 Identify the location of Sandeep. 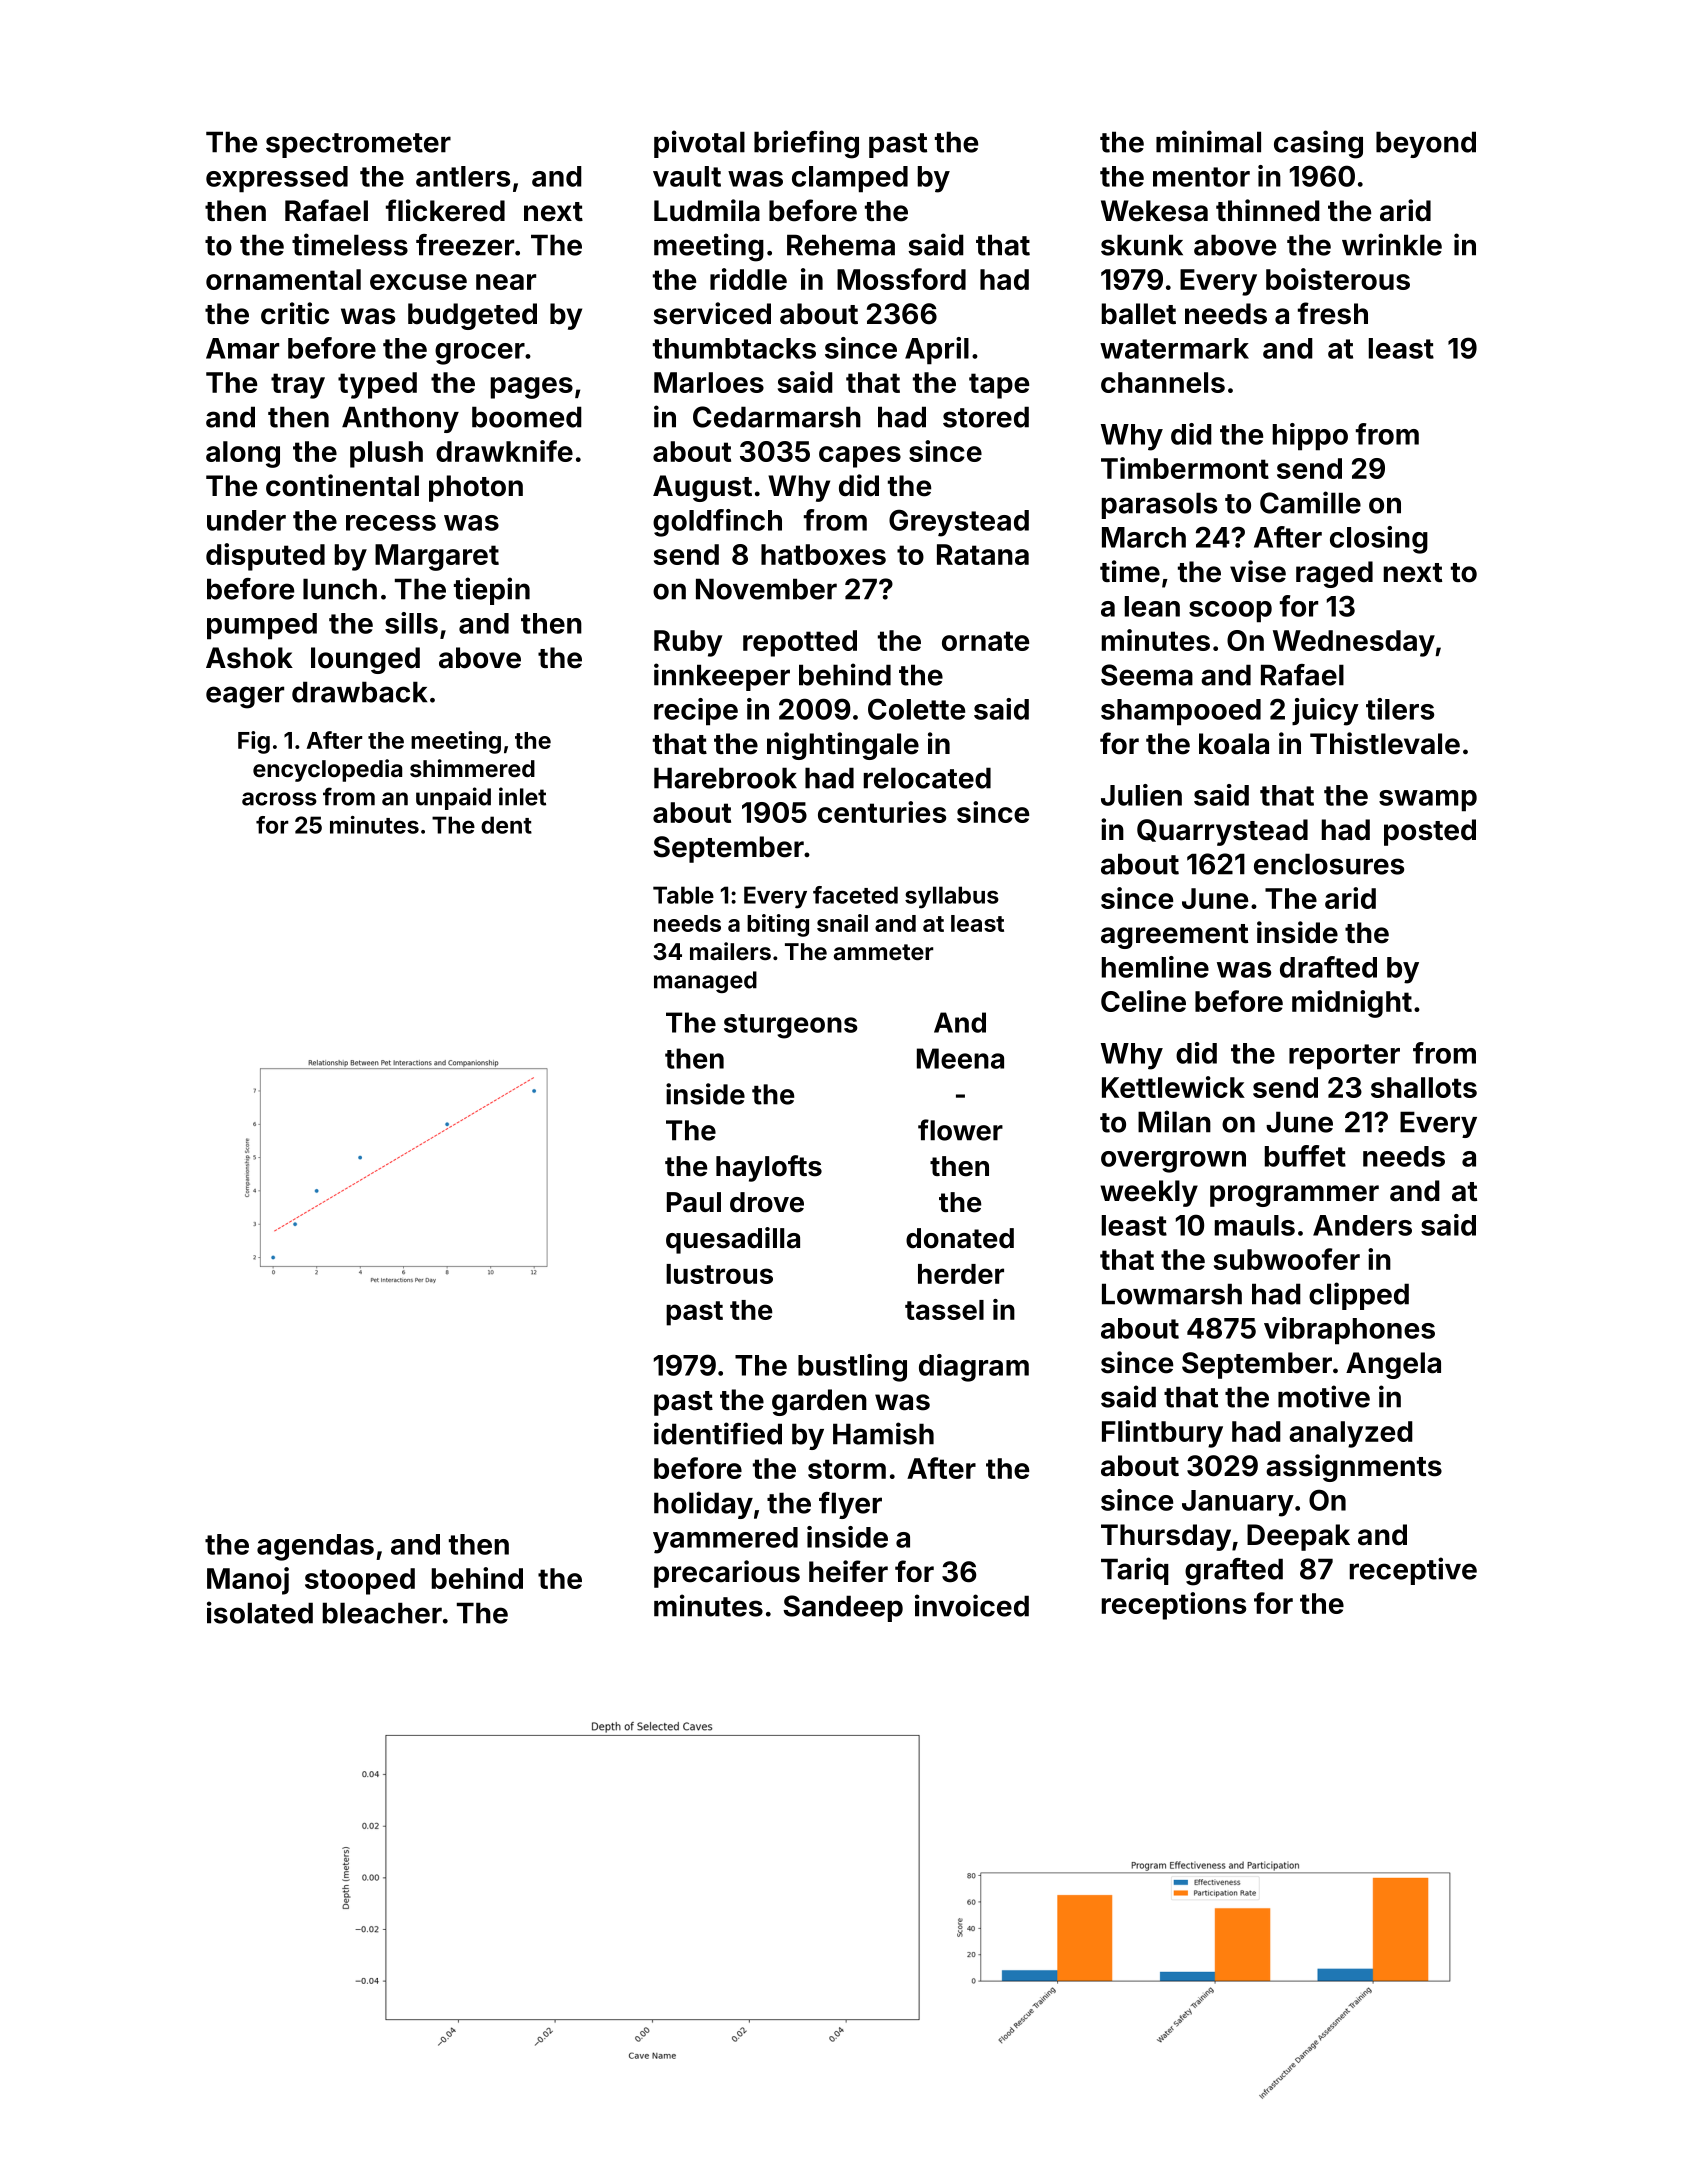
(843, 1608).
